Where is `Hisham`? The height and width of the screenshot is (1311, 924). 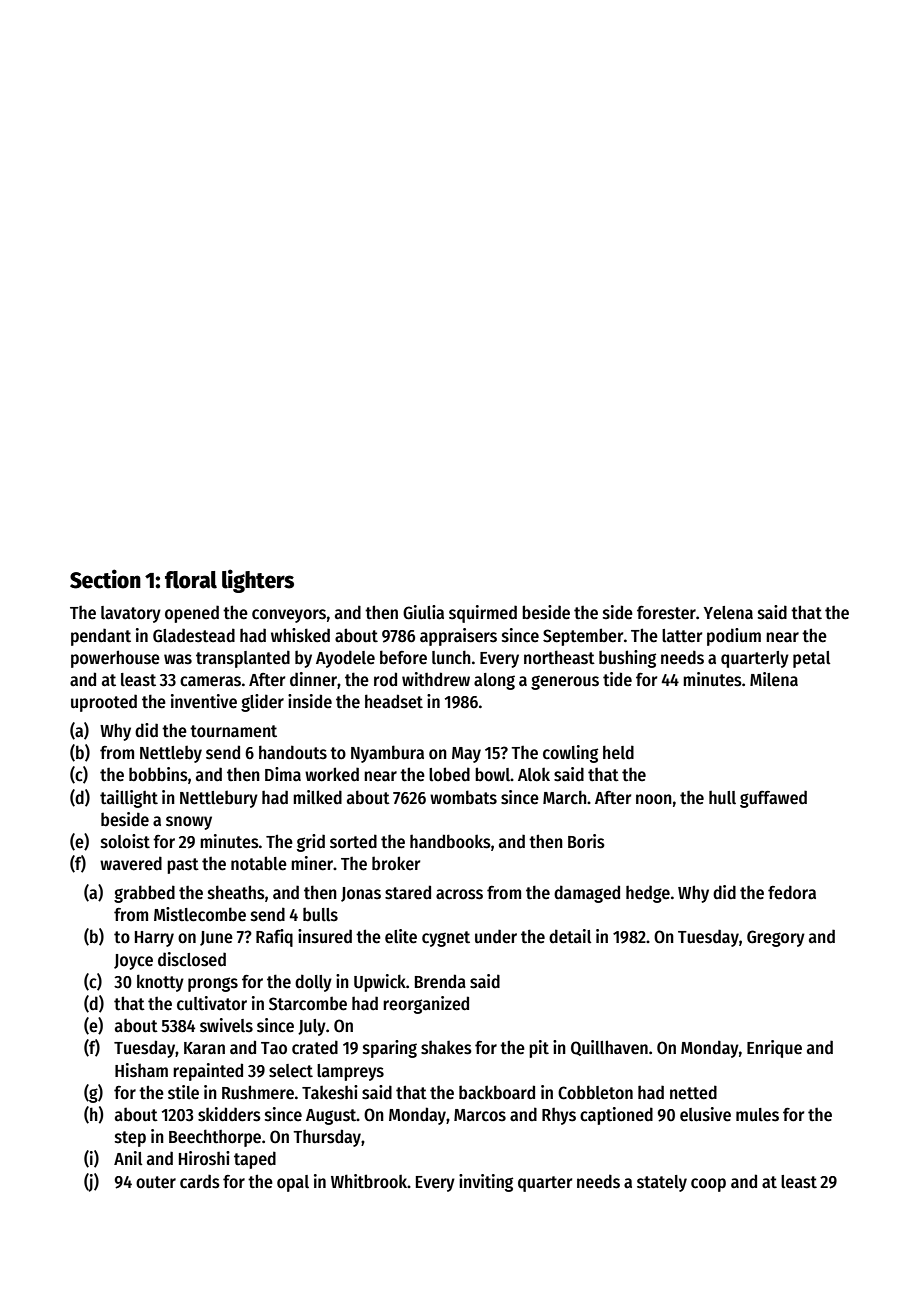 Hisham is located at coordinates (141, 1070).
